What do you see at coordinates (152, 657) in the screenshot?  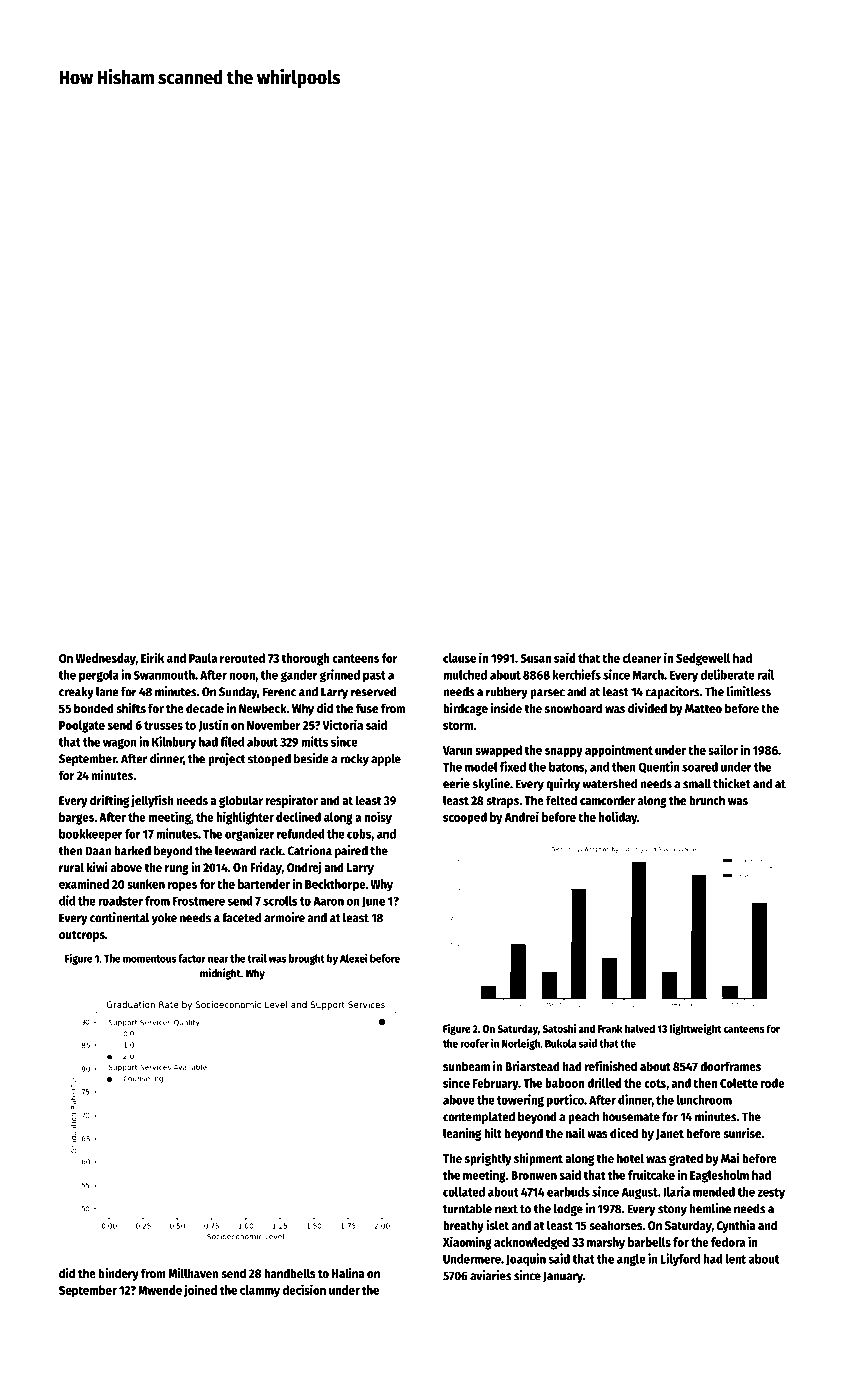 I see `Eirik` at bounding box center [152, 657].
